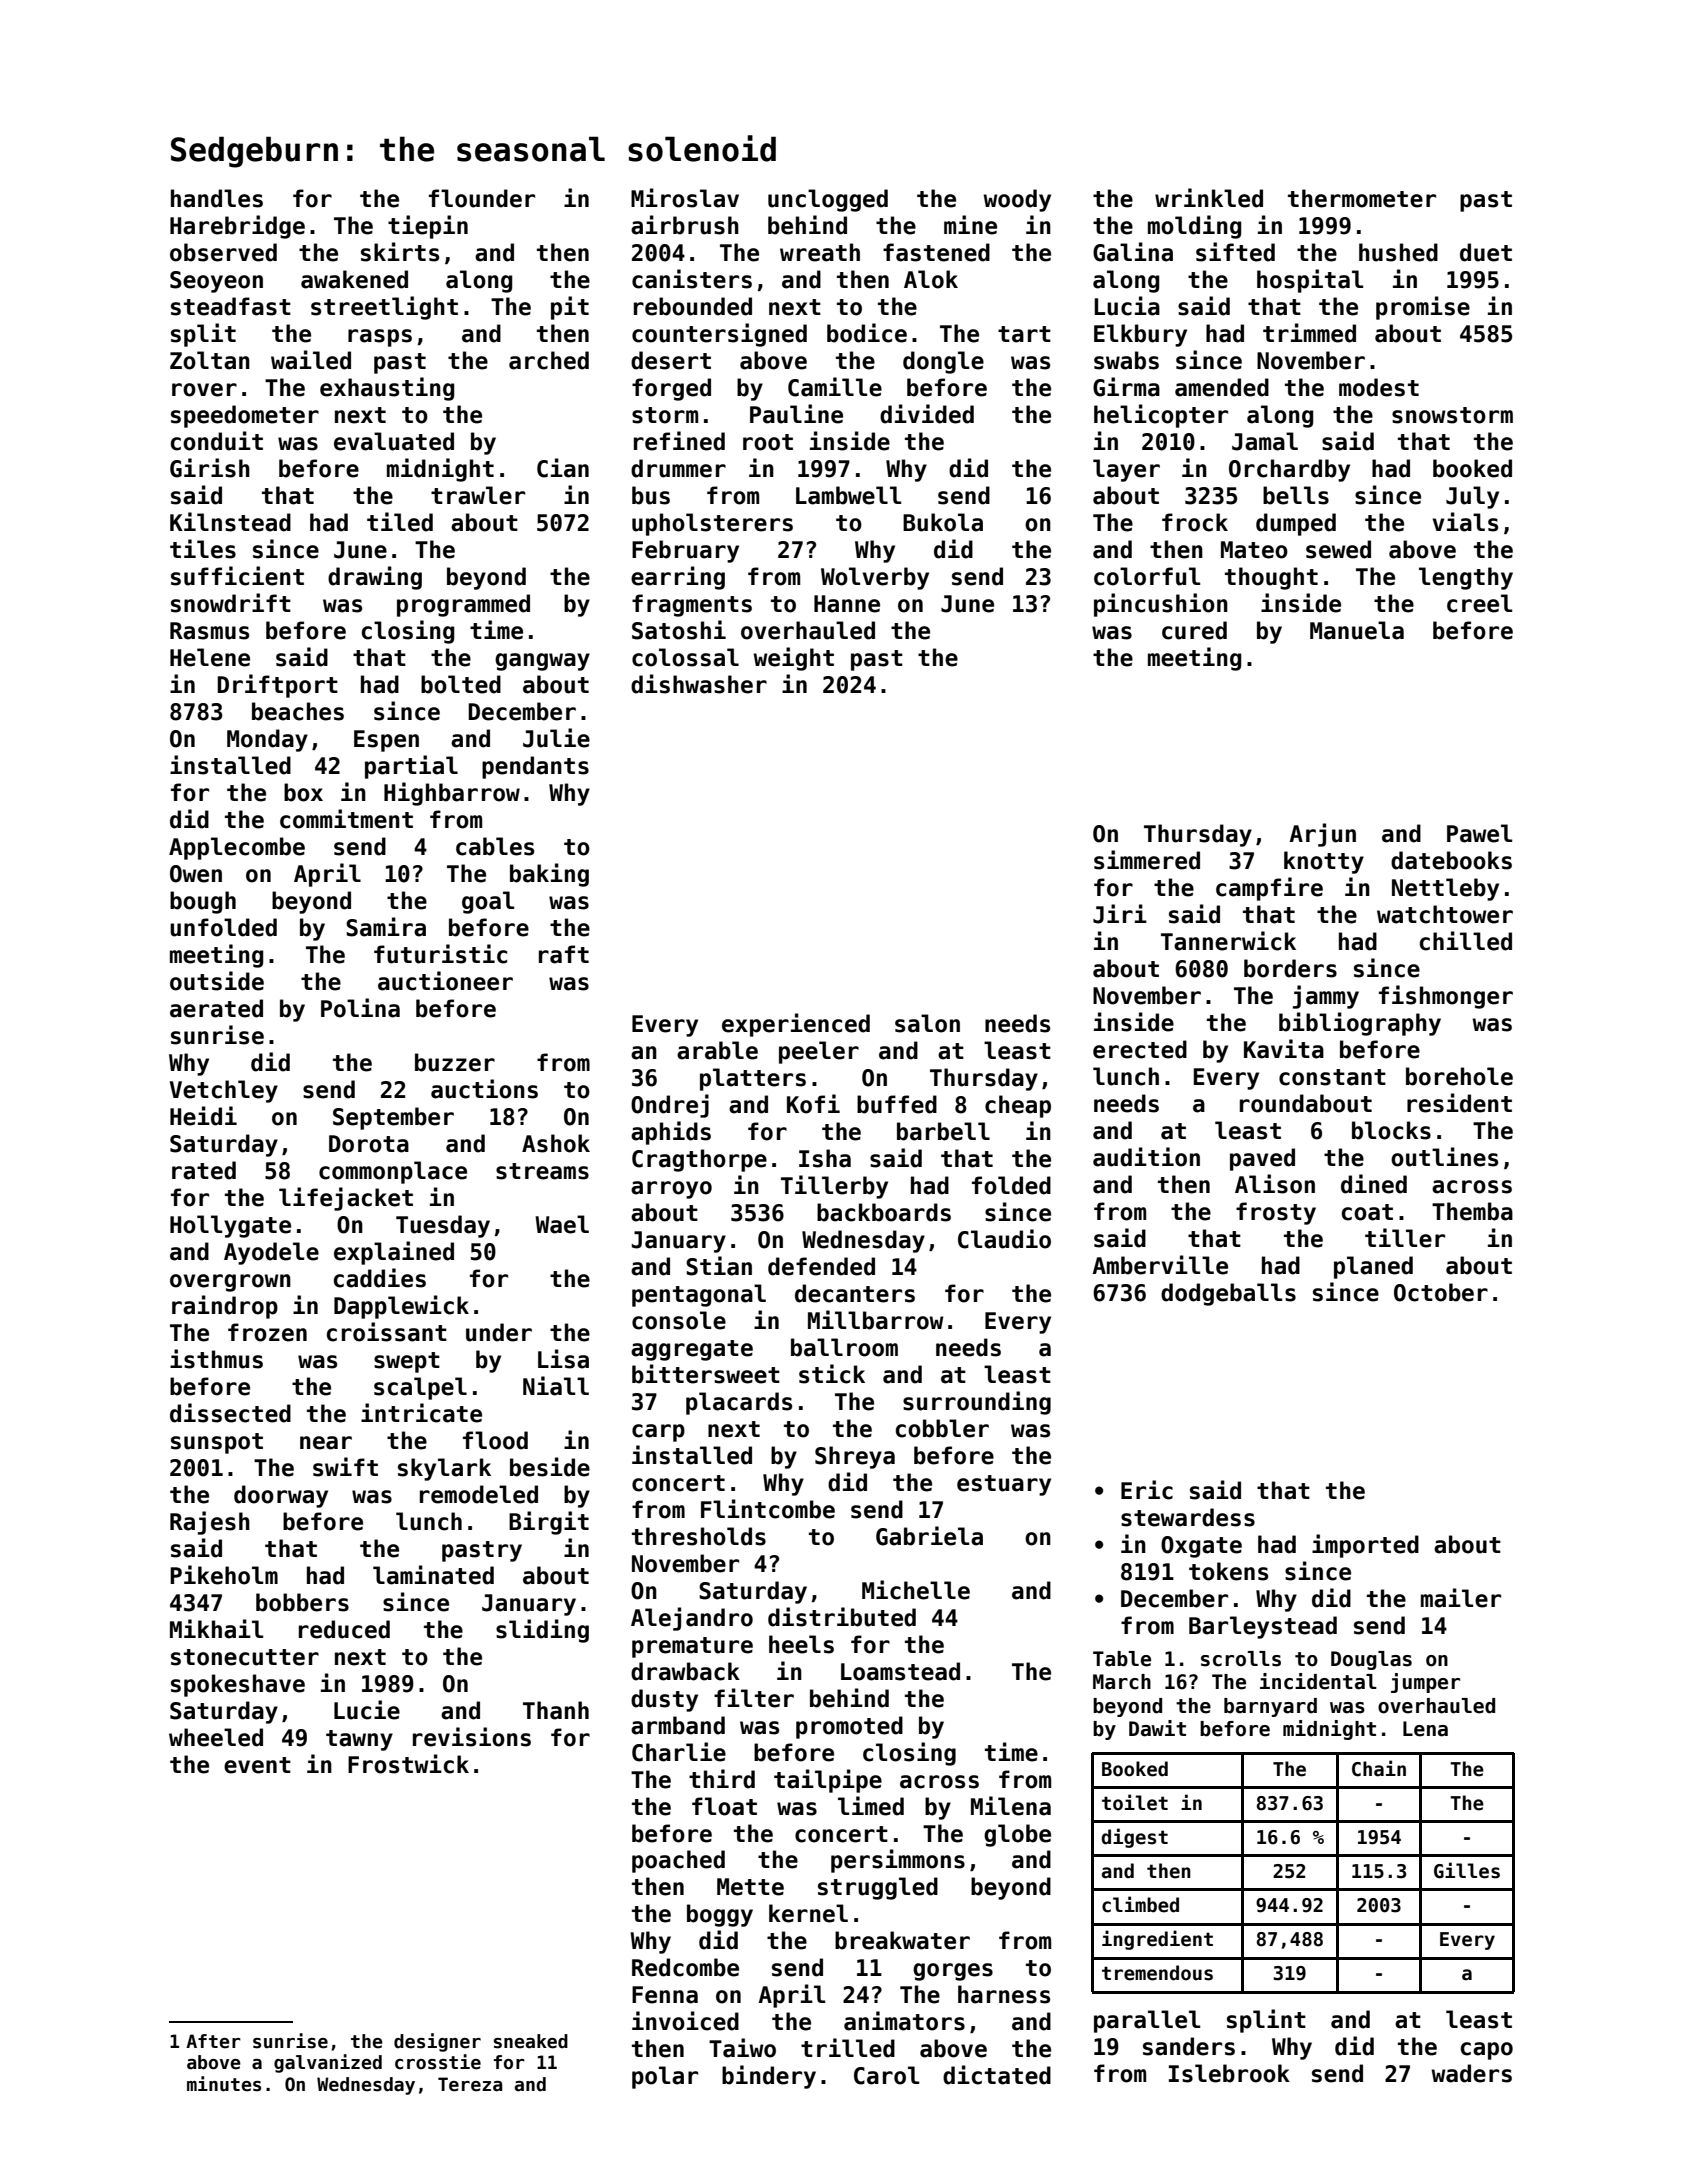  Describe the element at coordinates (685, 198) in the document. I see `Miroslav` at that location.
